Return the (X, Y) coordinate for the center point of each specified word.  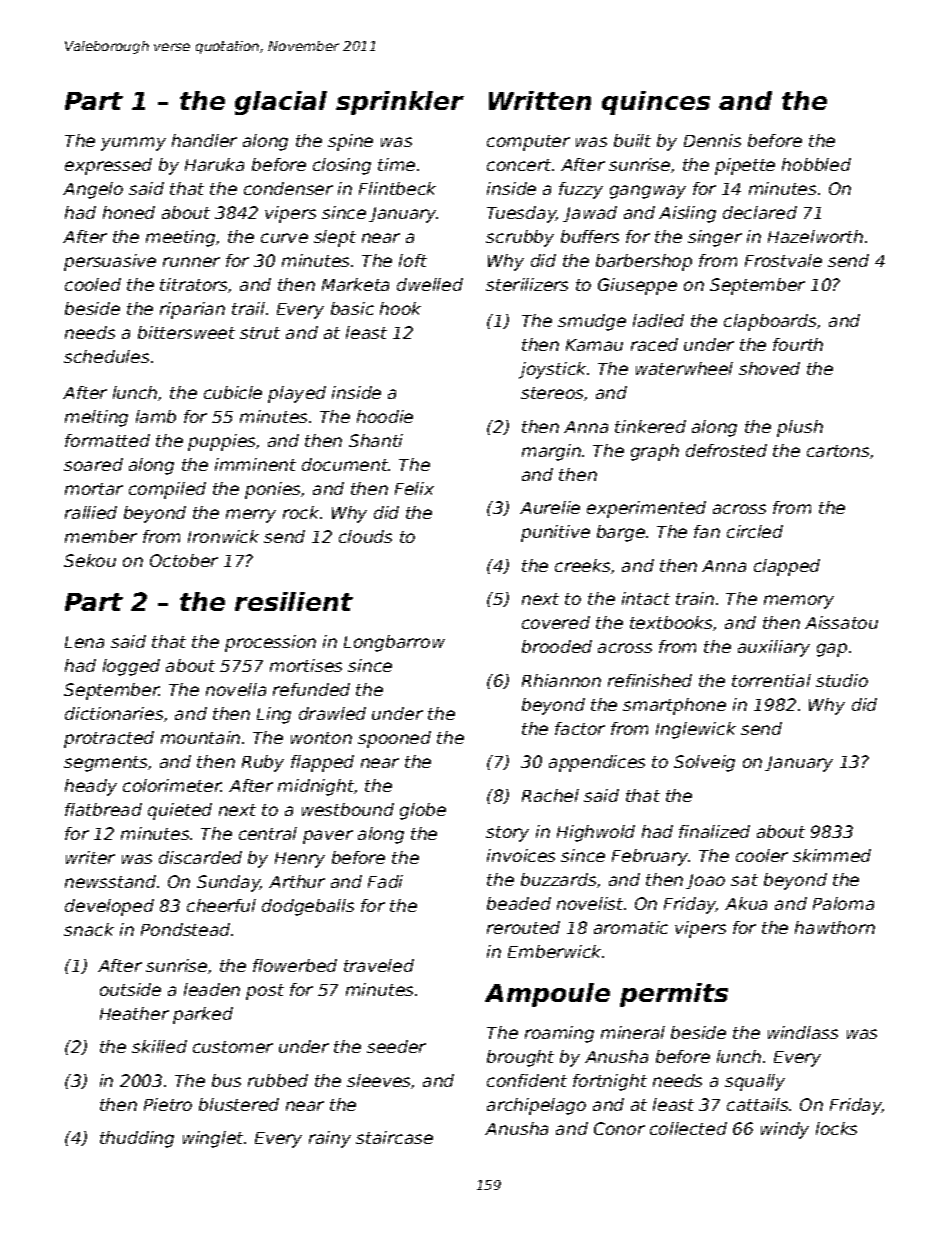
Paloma (843, 903)
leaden (212, 989)
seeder (396, 1046)
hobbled (816, 164)
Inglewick (696, 730)
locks (836, 1128)
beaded (519, 903)
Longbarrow (394, 643)
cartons (838, 451)
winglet (213, 1139)
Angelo (93, 190)
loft (413, 260)
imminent (255, 464)
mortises (306, 665)
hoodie (385, 416)
